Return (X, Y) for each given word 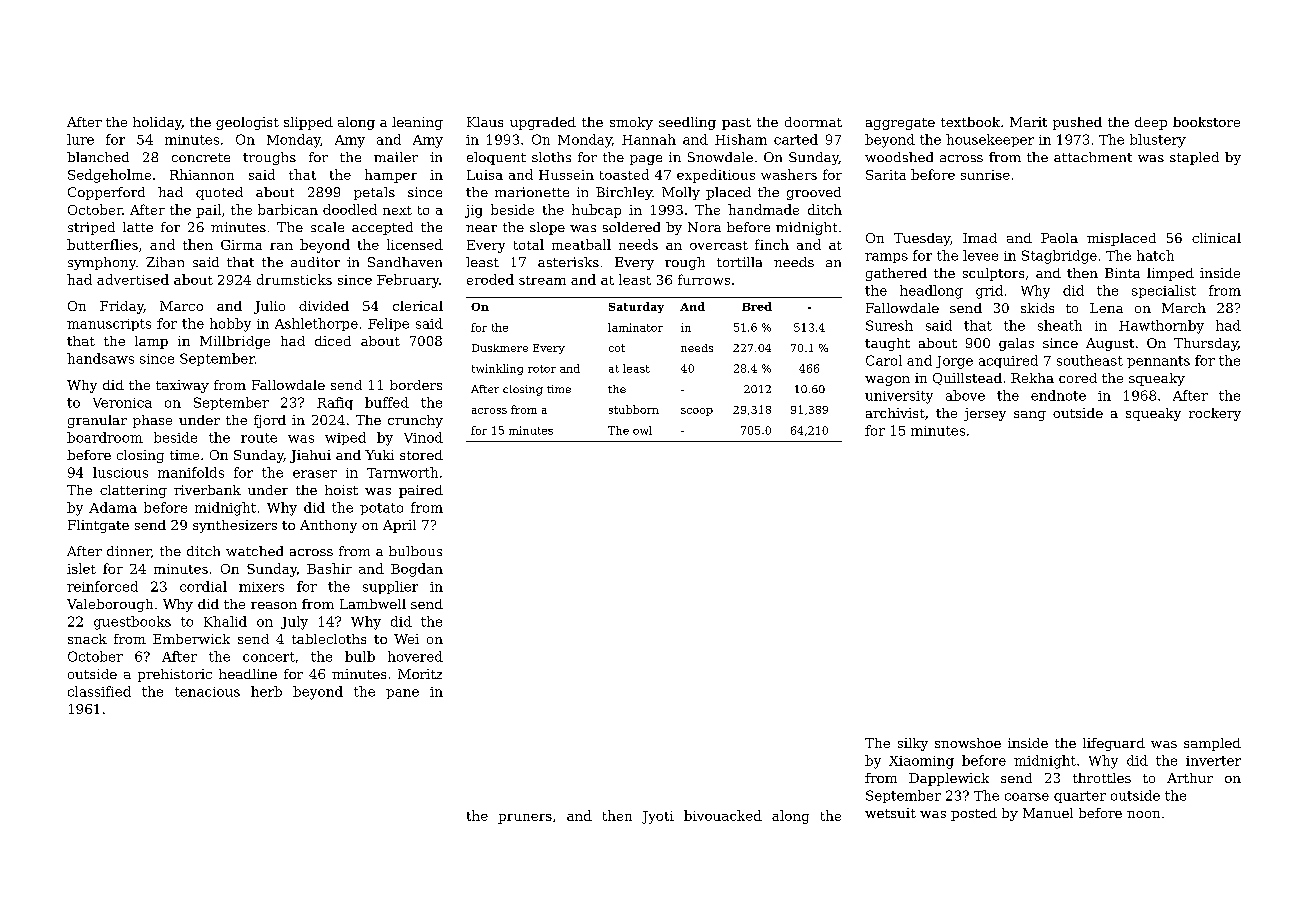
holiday (157, 123)
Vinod (423, 437)
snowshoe (968, 743)
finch (772, 244)
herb (266, 691)
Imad (980, 238)
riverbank (207, 490)
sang (1030, 416)
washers (789, 174)
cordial (203, 586)
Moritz (420, 674)
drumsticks (294, 279)
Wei (406, 639)
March (1184, 308)
